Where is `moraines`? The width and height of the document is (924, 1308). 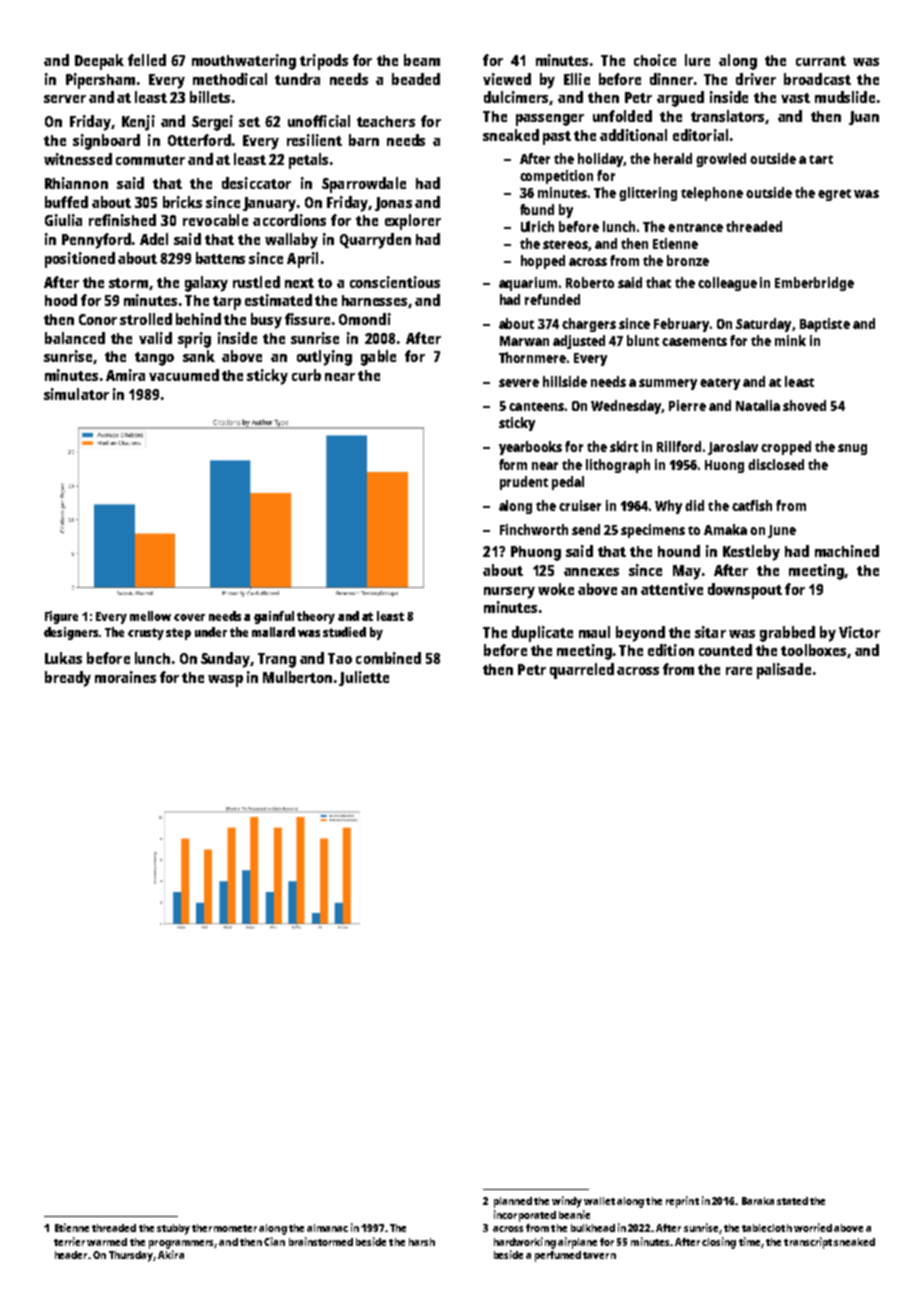
moraines is located at coordinates (125, 677).
